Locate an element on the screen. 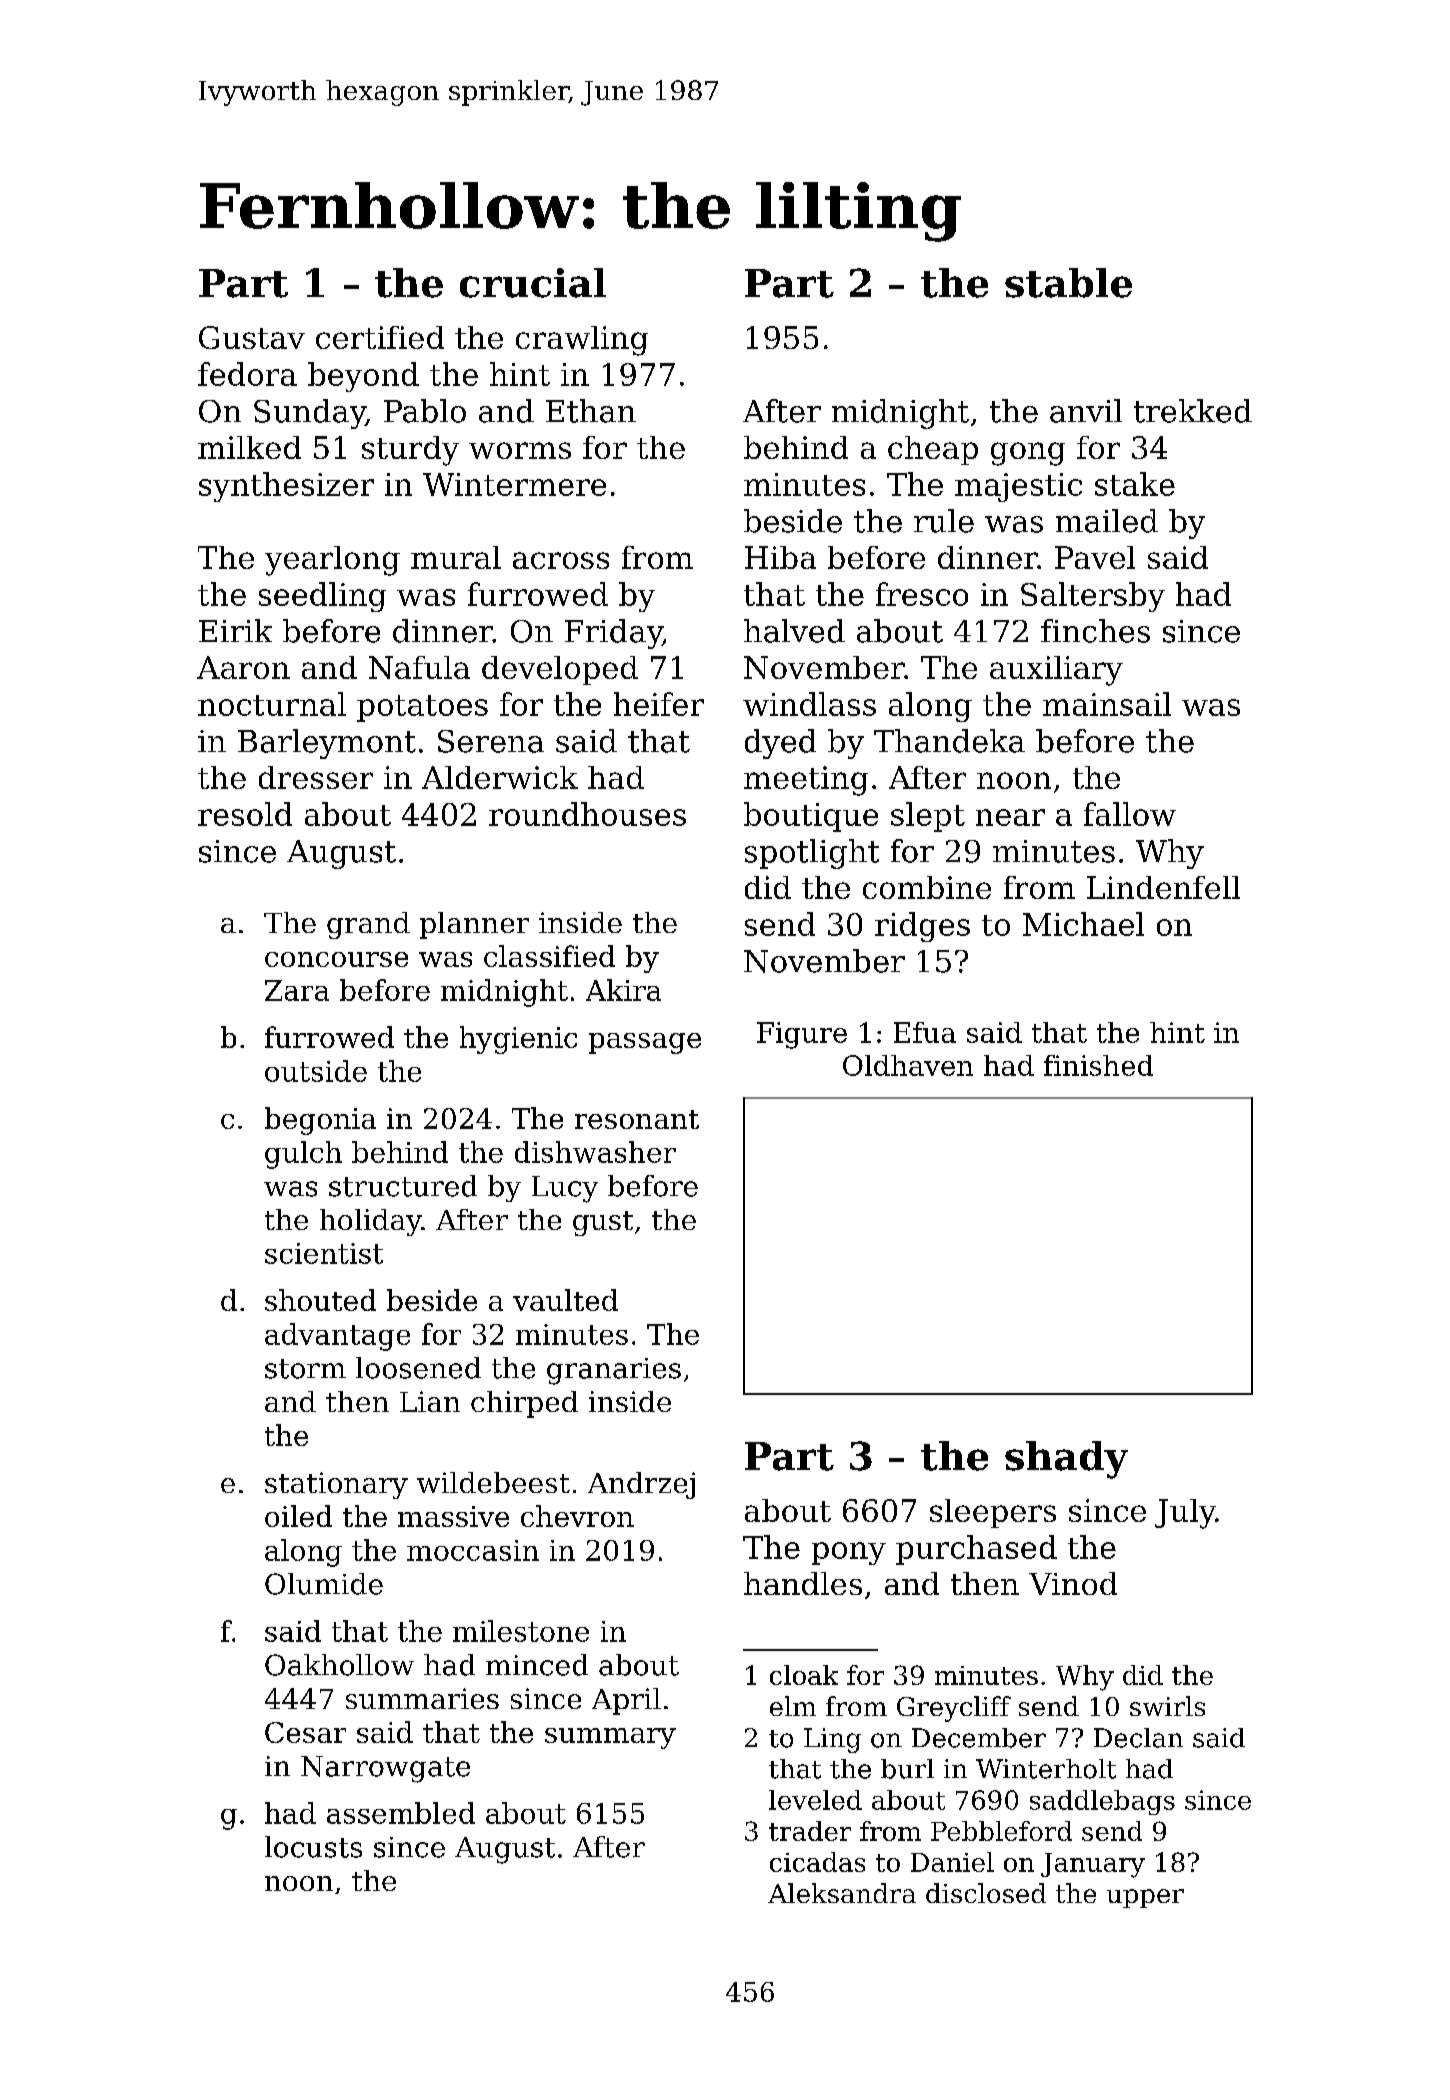 The height and width of the screenshot is (2100, 1450). structured is located at coordinates (403, 1186).
